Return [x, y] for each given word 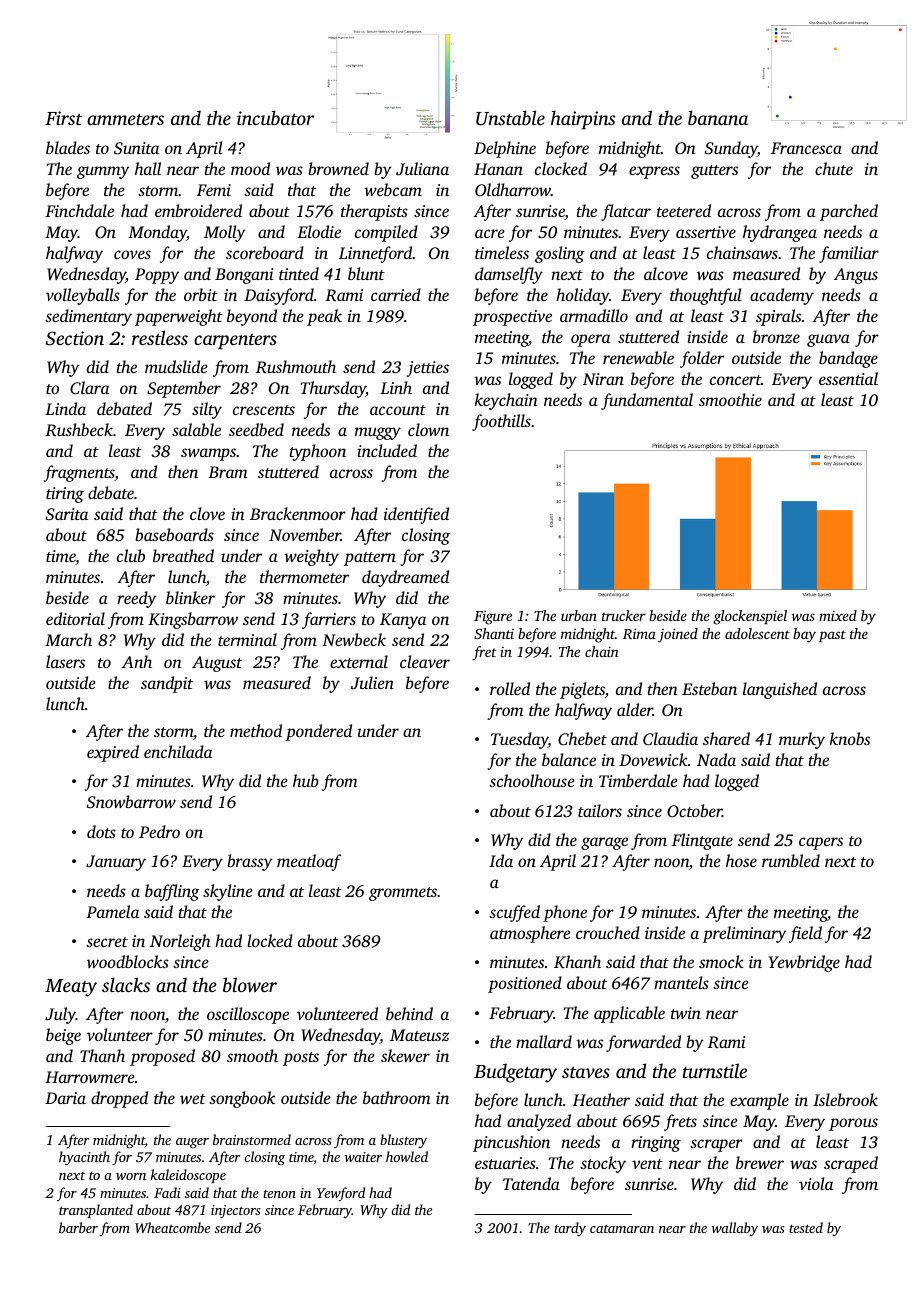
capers [821, 843]
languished [780, 690]
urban [579, 615]
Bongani [244, 276]
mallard [544, 1041]
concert [735, 380]
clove [207, 513]
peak [324, 317]
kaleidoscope [188, 1176]
